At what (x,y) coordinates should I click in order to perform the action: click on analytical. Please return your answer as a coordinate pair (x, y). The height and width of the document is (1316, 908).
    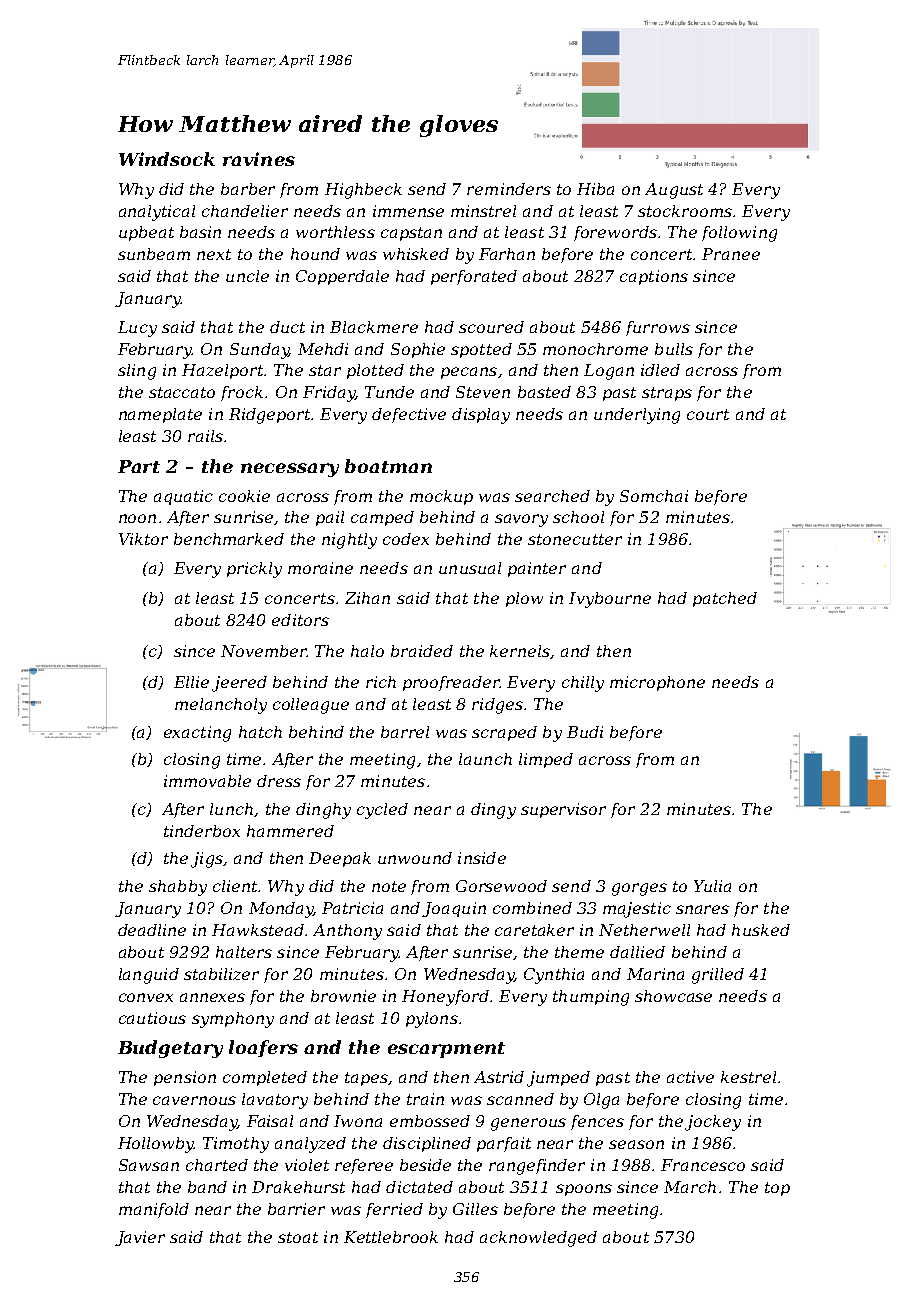
    Looking at the image, I should click on (157, 213).
